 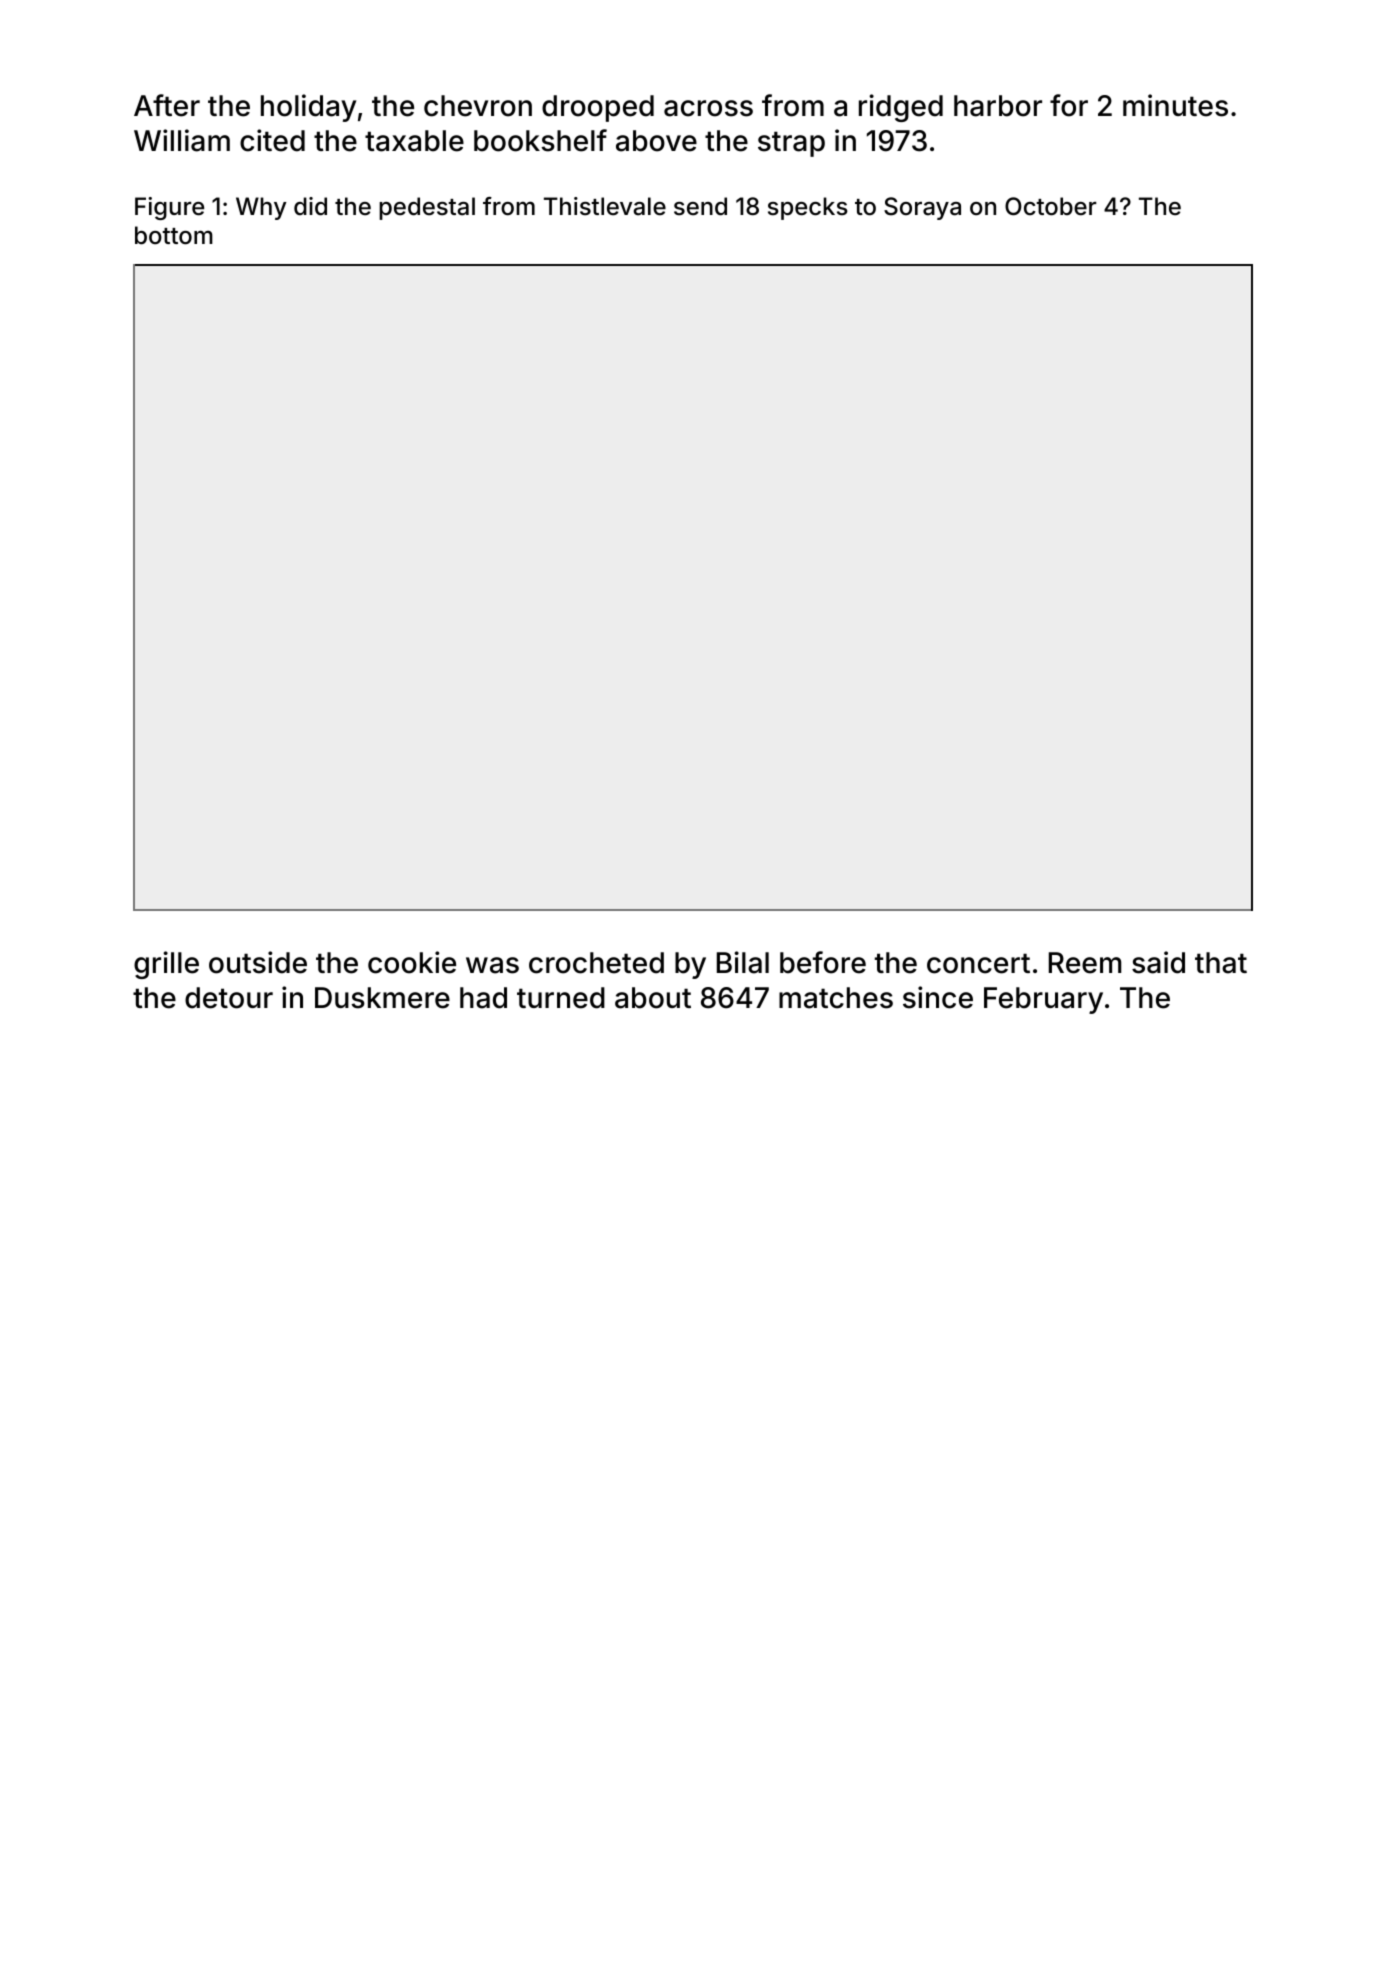 What do you see at coordinates (561, 998) in the screenshot?
I see `turned` at bounding box center [561, 998].
